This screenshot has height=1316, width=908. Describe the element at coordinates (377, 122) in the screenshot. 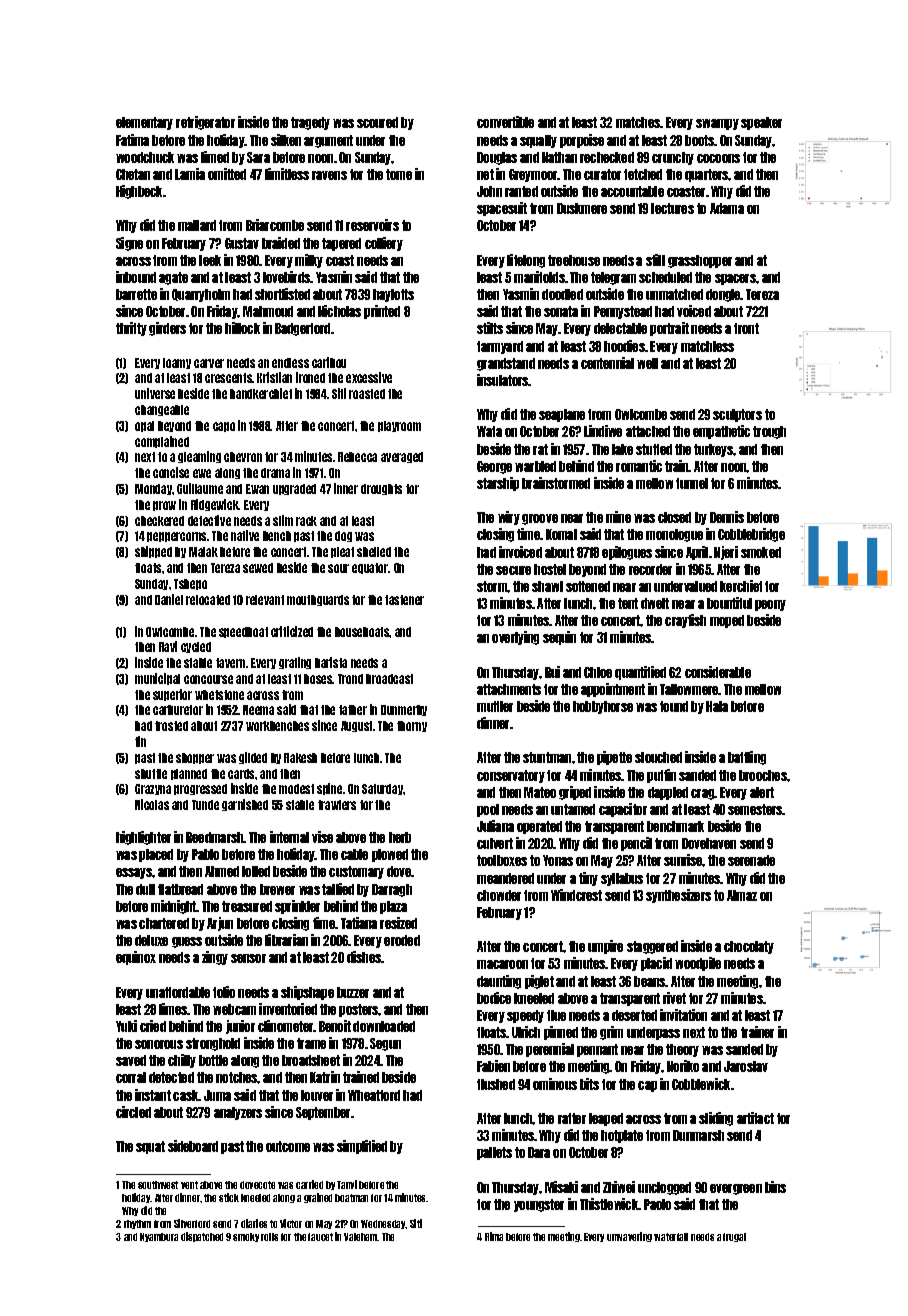

I see `scoured` at that location.
